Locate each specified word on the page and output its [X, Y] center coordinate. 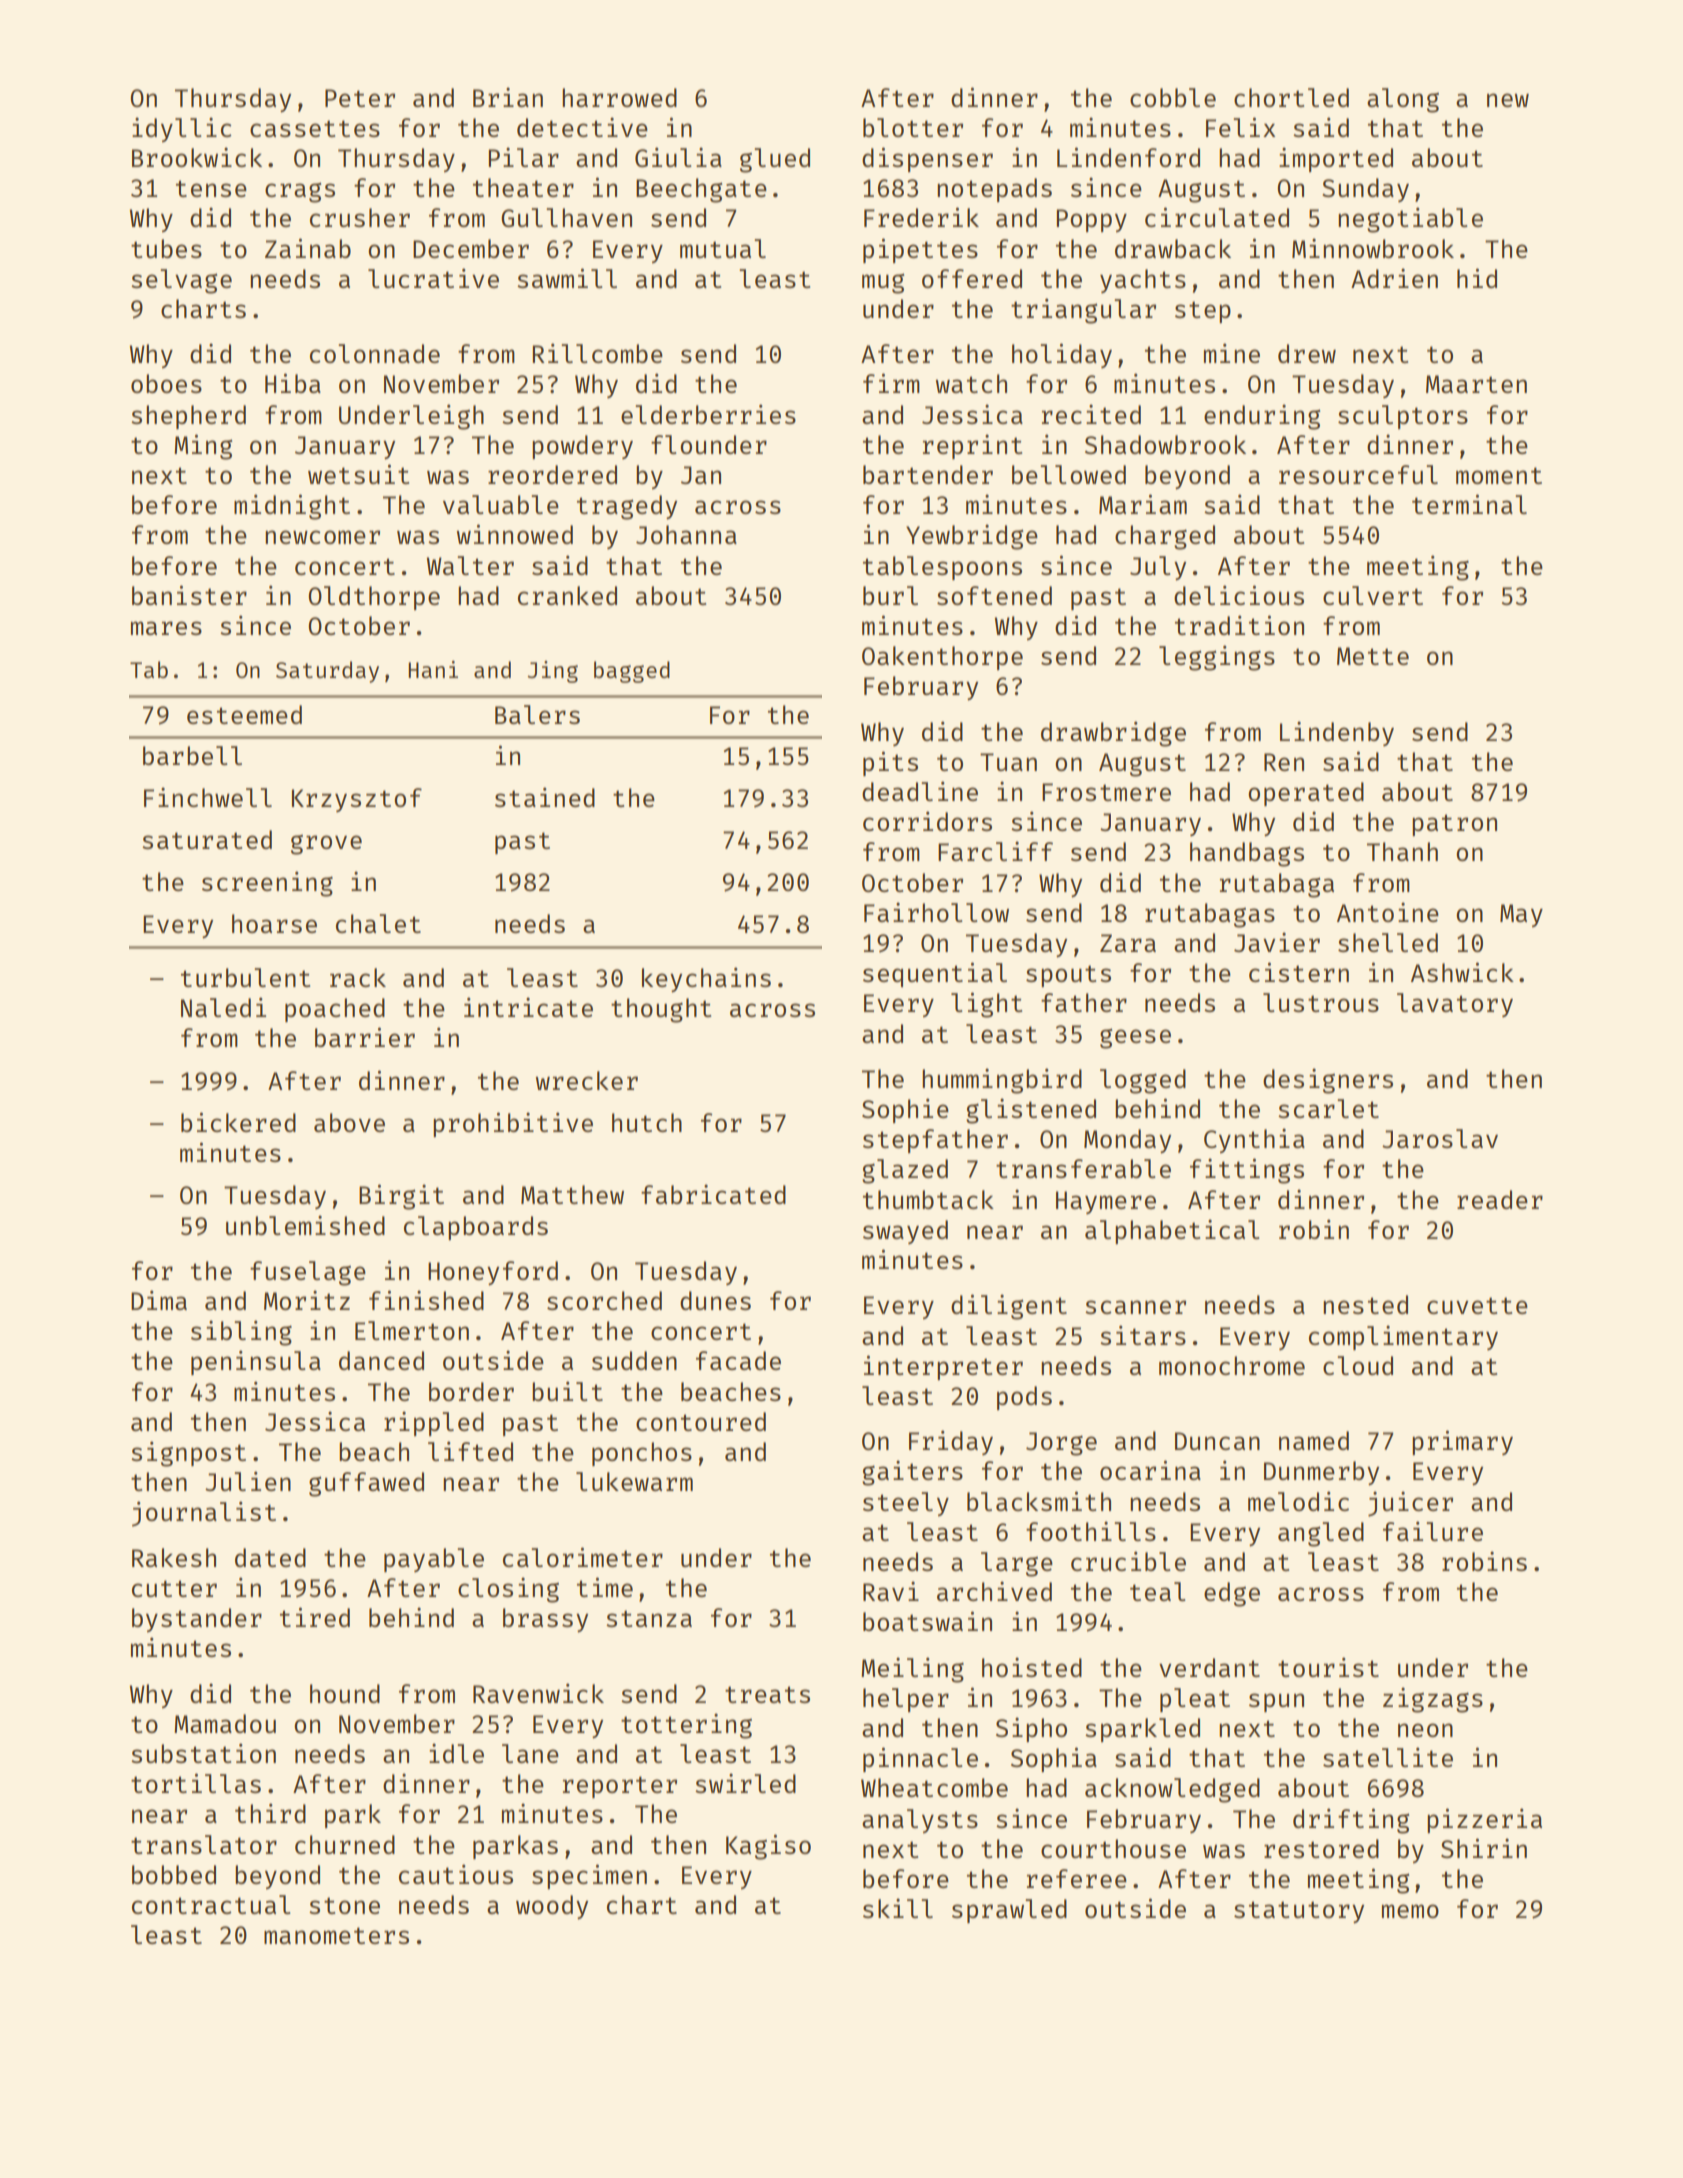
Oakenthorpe [942, 658]
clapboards [476, 1228]
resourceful [1358, 474]
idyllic [182, 129]
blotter [913, 127]
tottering [686, 1726]
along [1403, 100]
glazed [905, 1171]
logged [1143, 1081]
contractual [211, 1904]
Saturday [327, 672]
